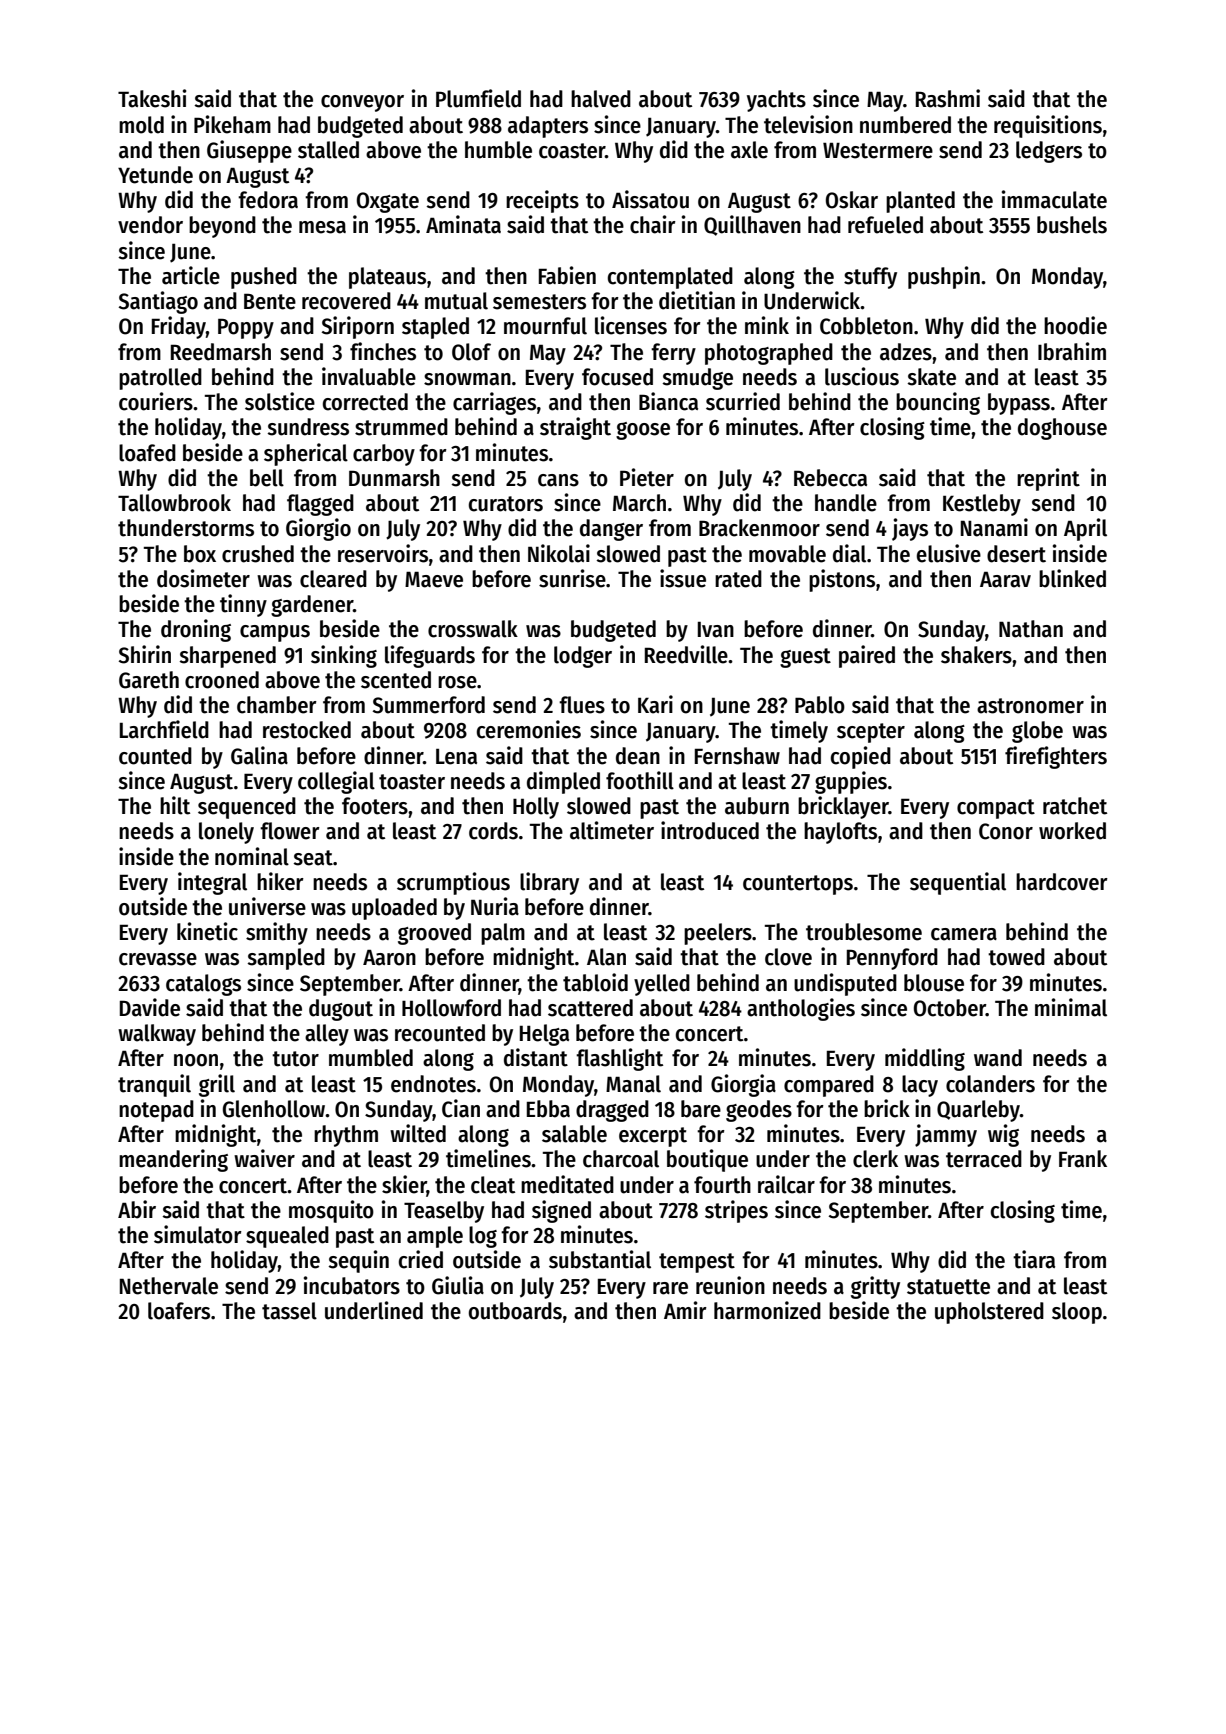  Describe the element at coordinates (362, 103) in the screenshot. I see `conveyor` at that location.
